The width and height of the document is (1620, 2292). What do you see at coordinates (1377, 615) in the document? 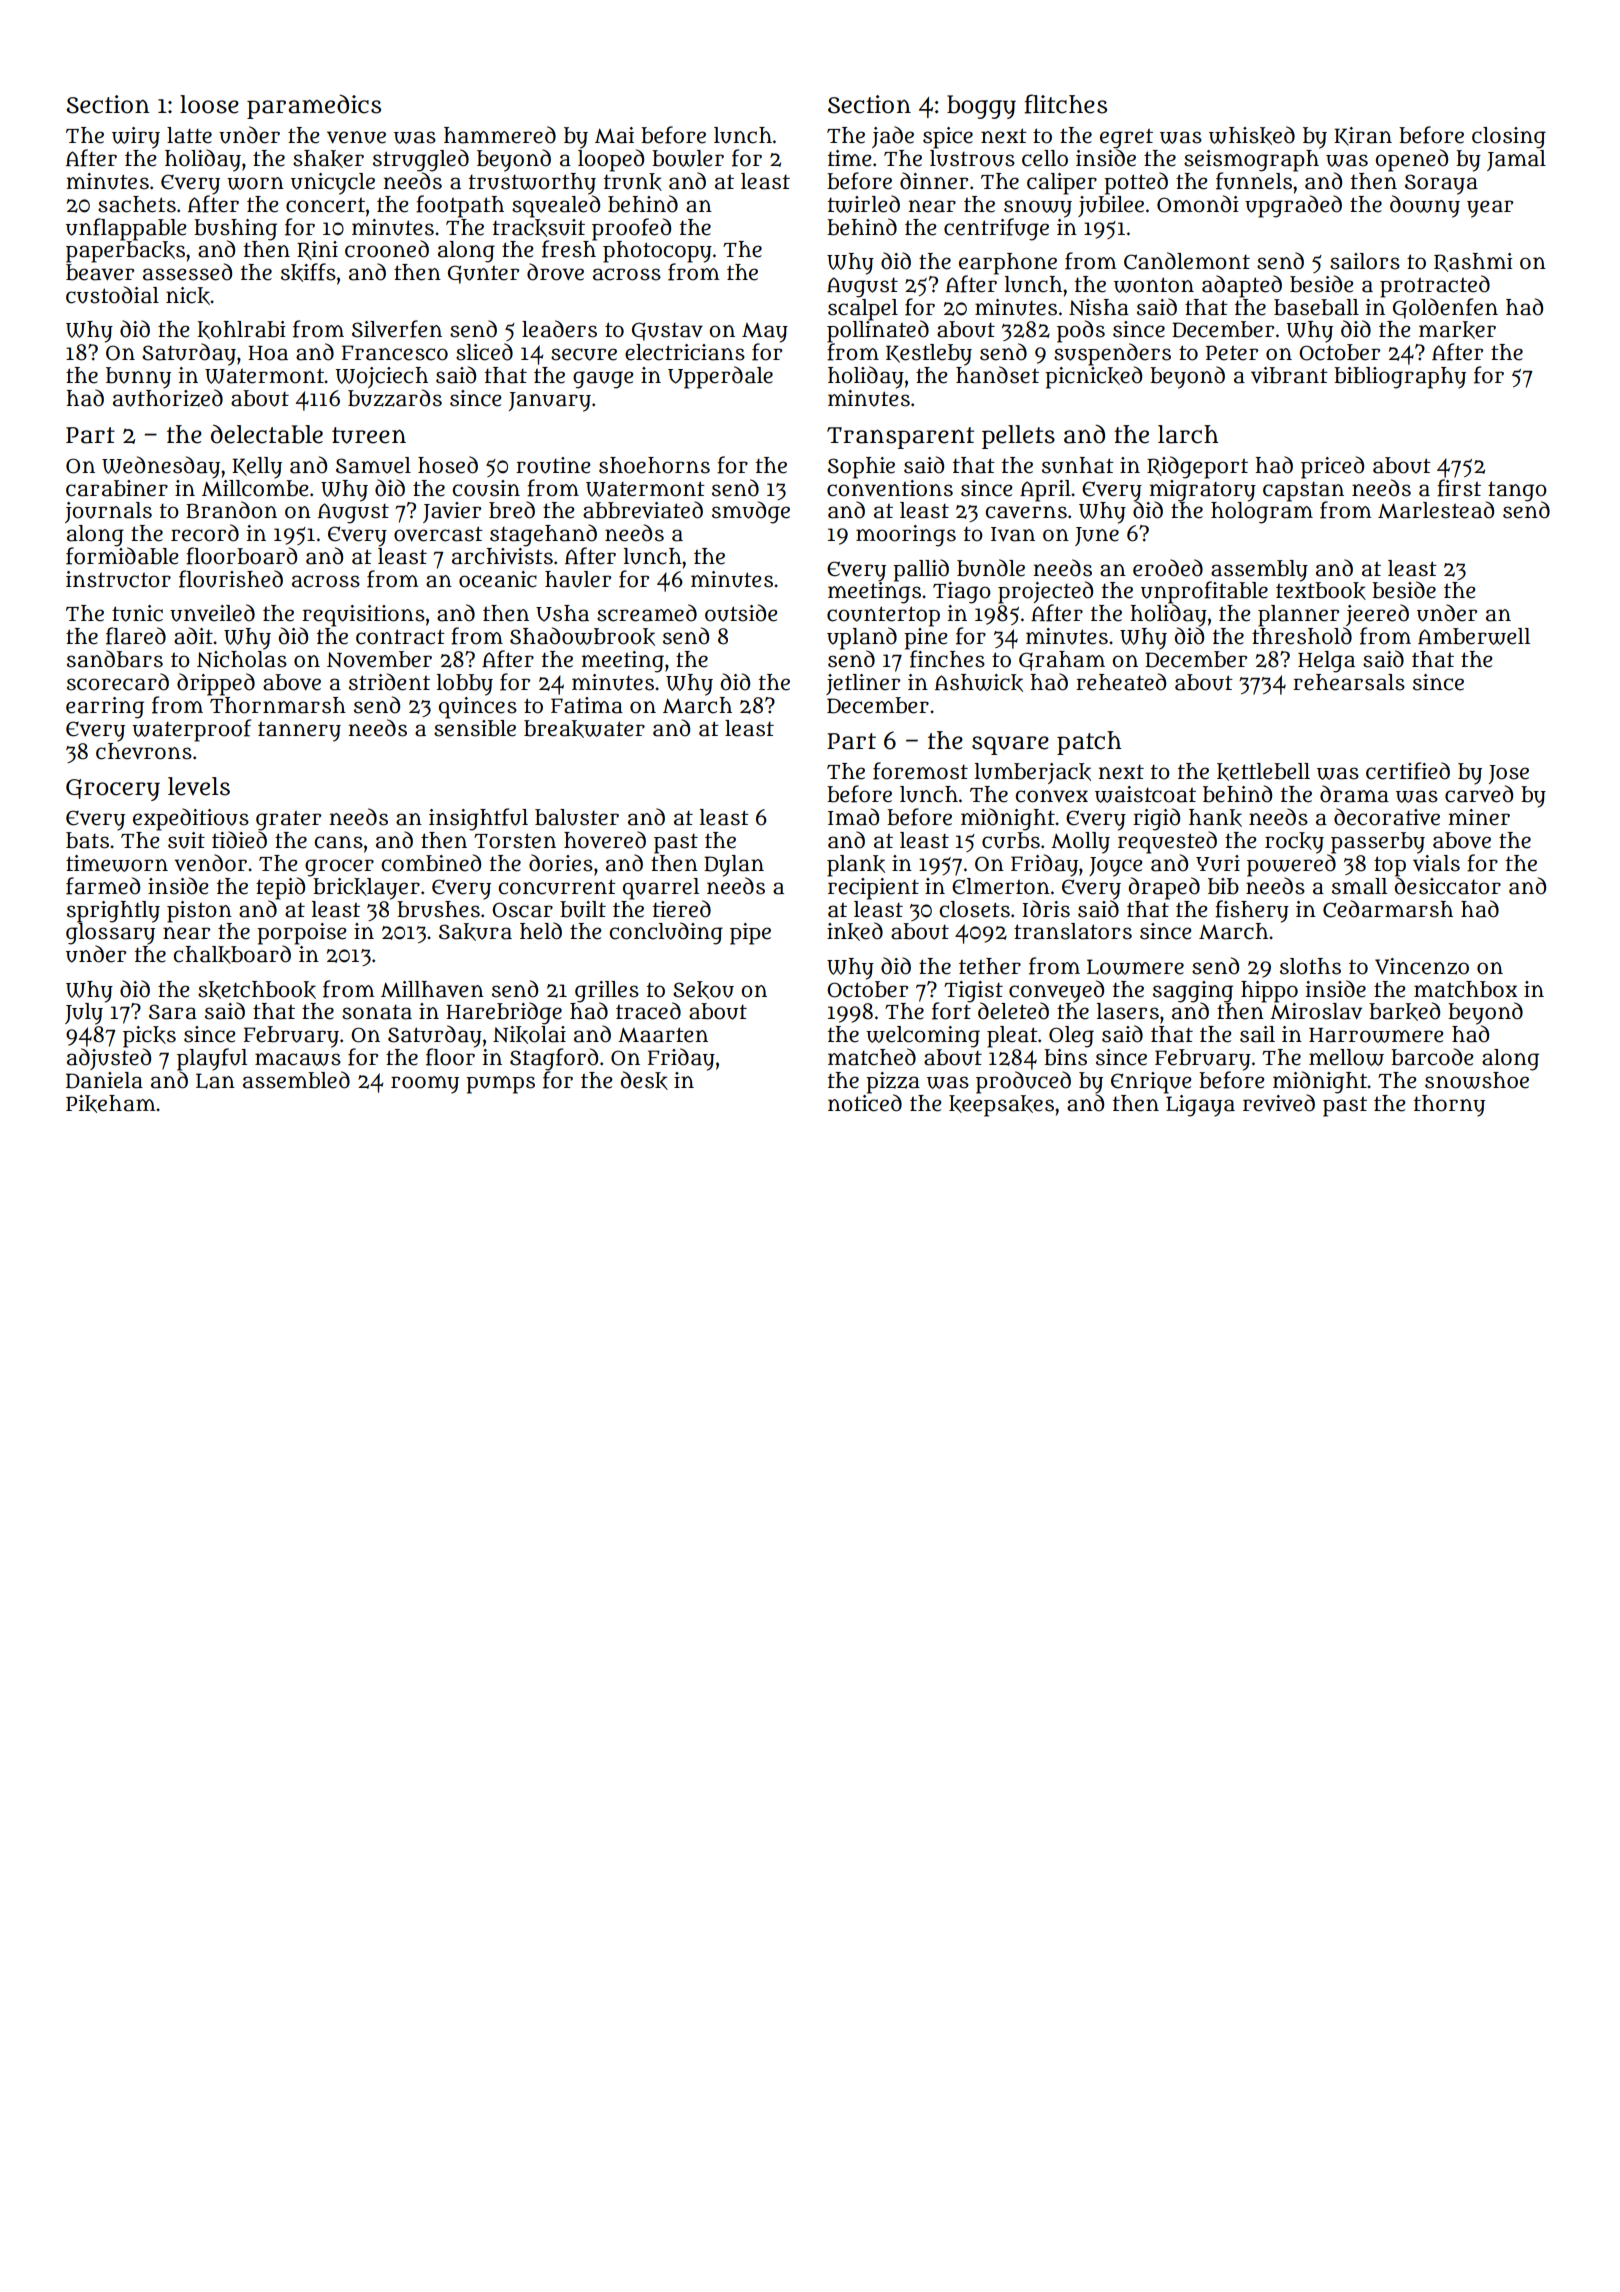
I see `jeered` at bounding box center [1377, 615].
